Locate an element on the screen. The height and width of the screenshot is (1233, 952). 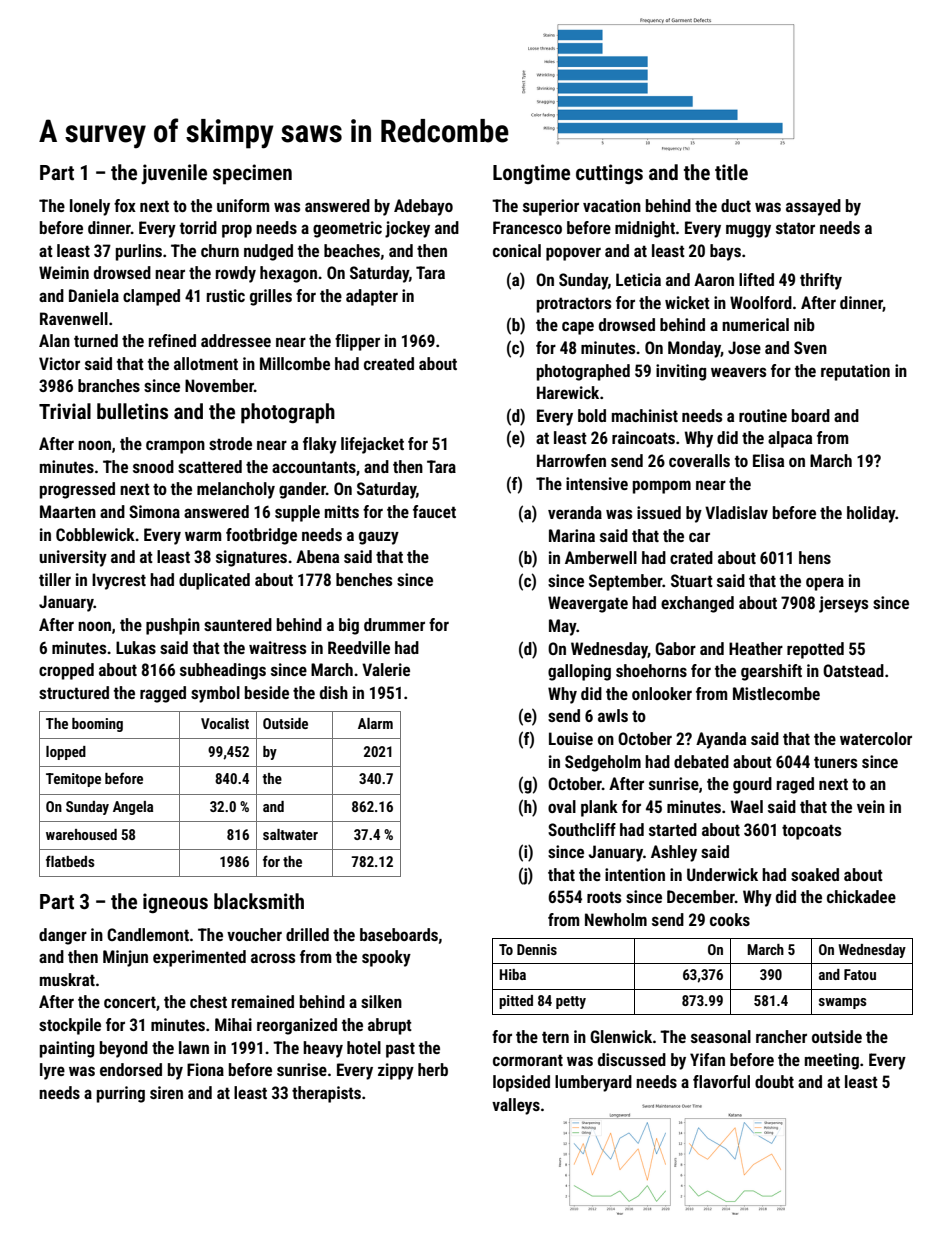
saltwater is located at coordinates (290, 834).
